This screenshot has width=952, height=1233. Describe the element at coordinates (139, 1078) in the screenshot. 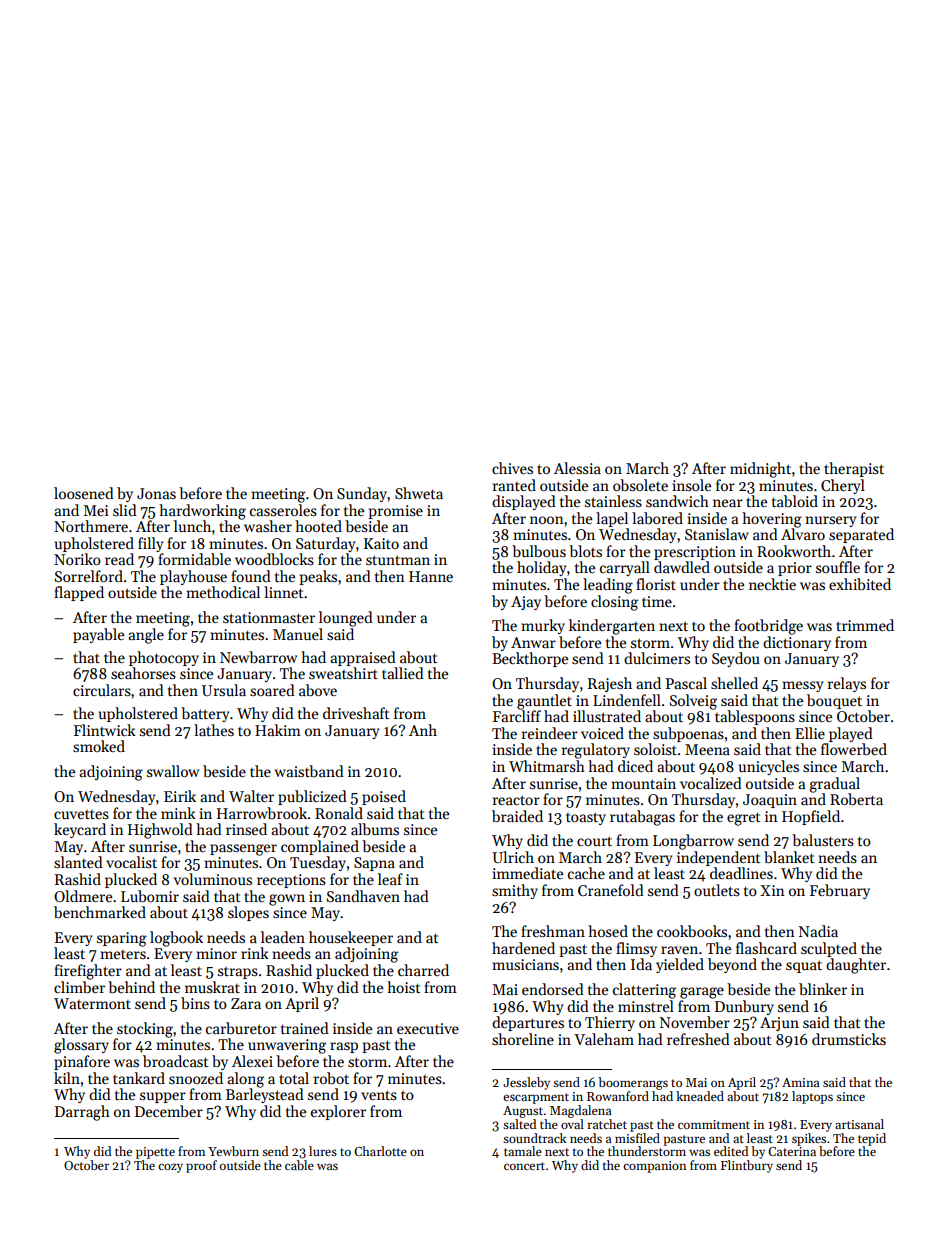

I see `tankard` at that location.
